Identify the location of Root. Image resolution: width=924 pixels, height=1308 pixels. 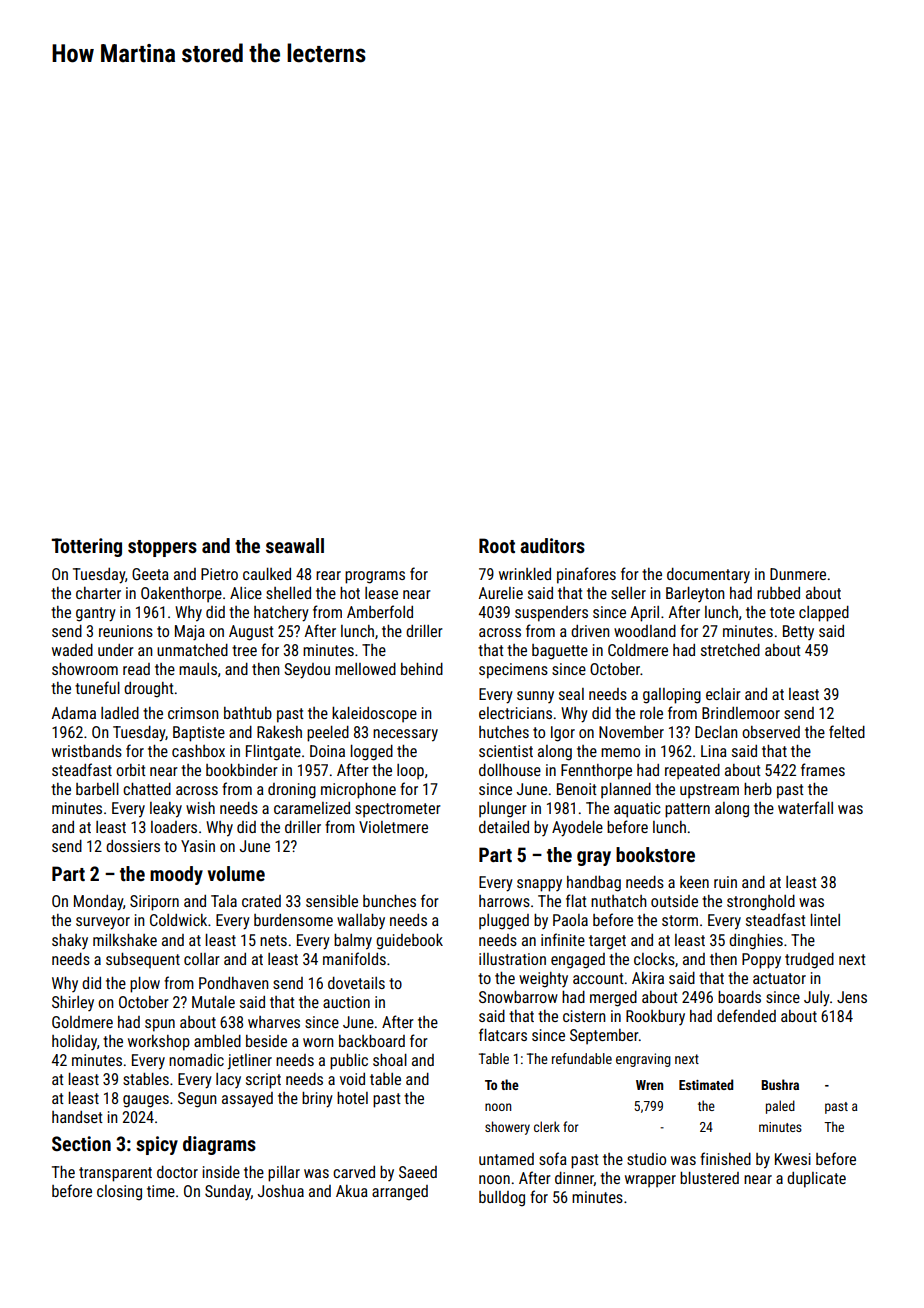
(497, 545).
